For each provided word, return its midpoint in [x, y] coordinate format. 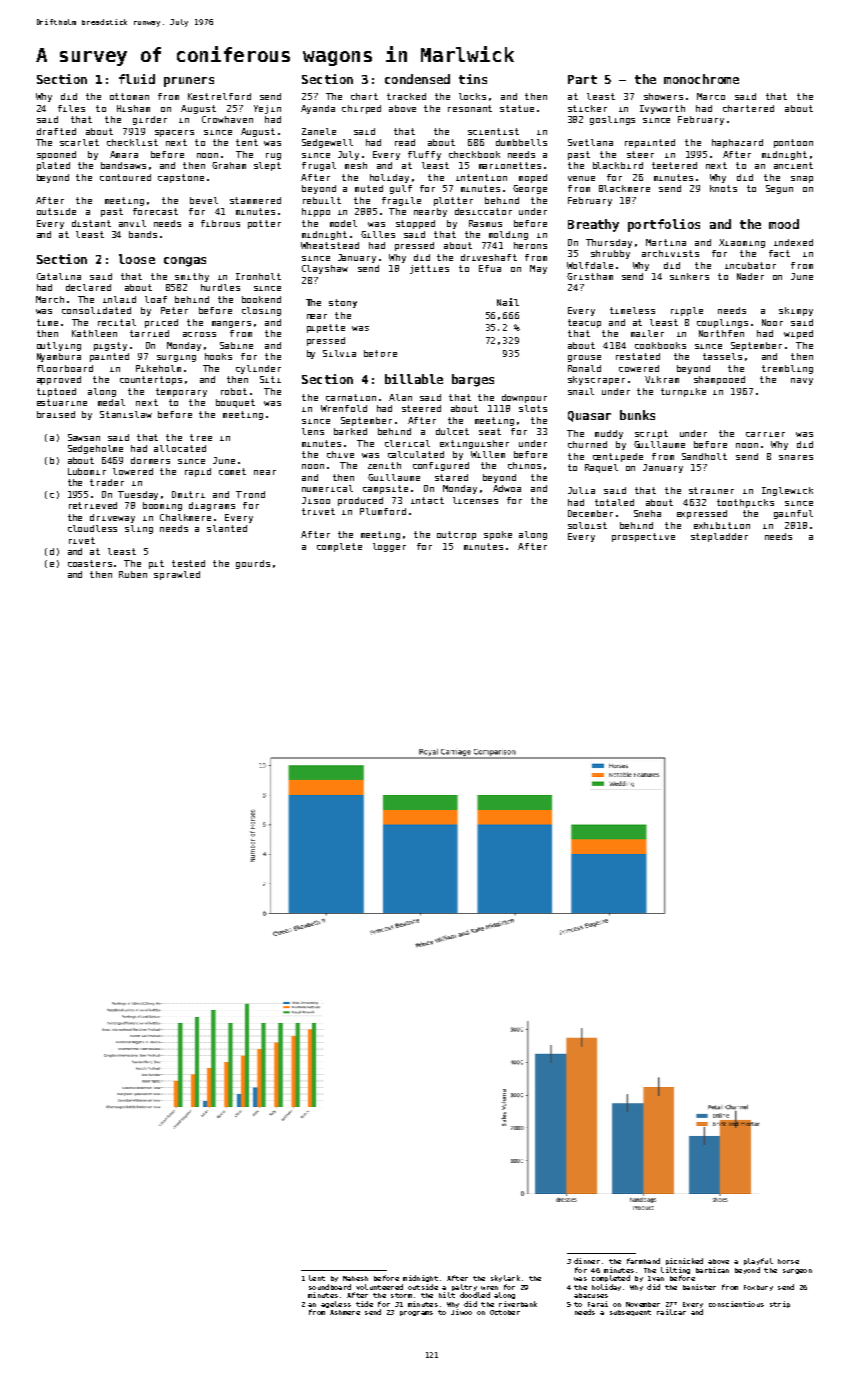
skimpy [796, 311]
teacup [584, 323]
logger [389, 547]
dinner [587, 1261]
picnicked [684, 1261]
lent [317, 1278]
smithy [192, 277]
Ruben [133, 574]
